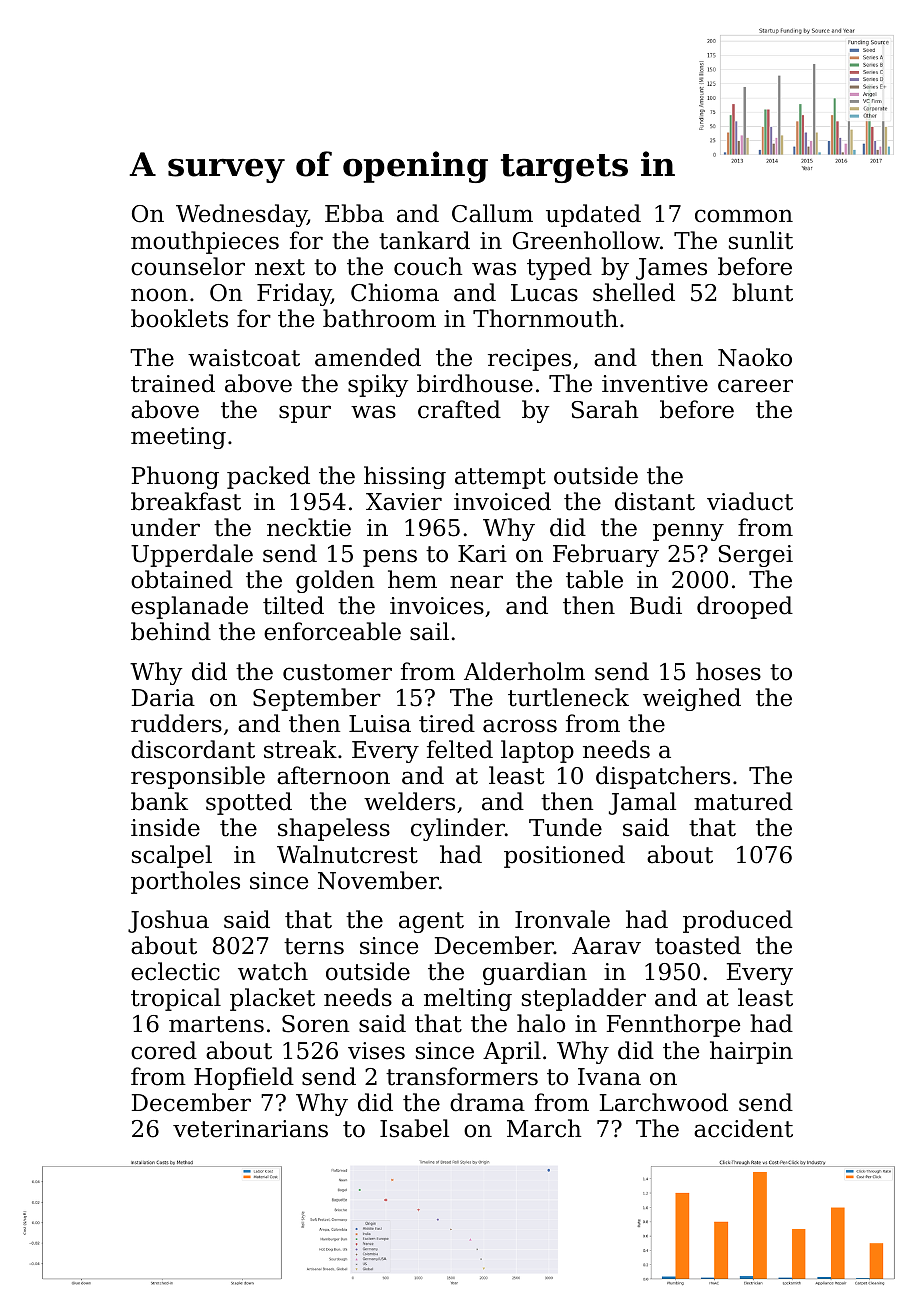 The width and height of the screenshot is (924, 1311). What do you see at coordinates (205, 242) in the screenshot?
I see `mouthpieces` at bounding box center [205, 242].
